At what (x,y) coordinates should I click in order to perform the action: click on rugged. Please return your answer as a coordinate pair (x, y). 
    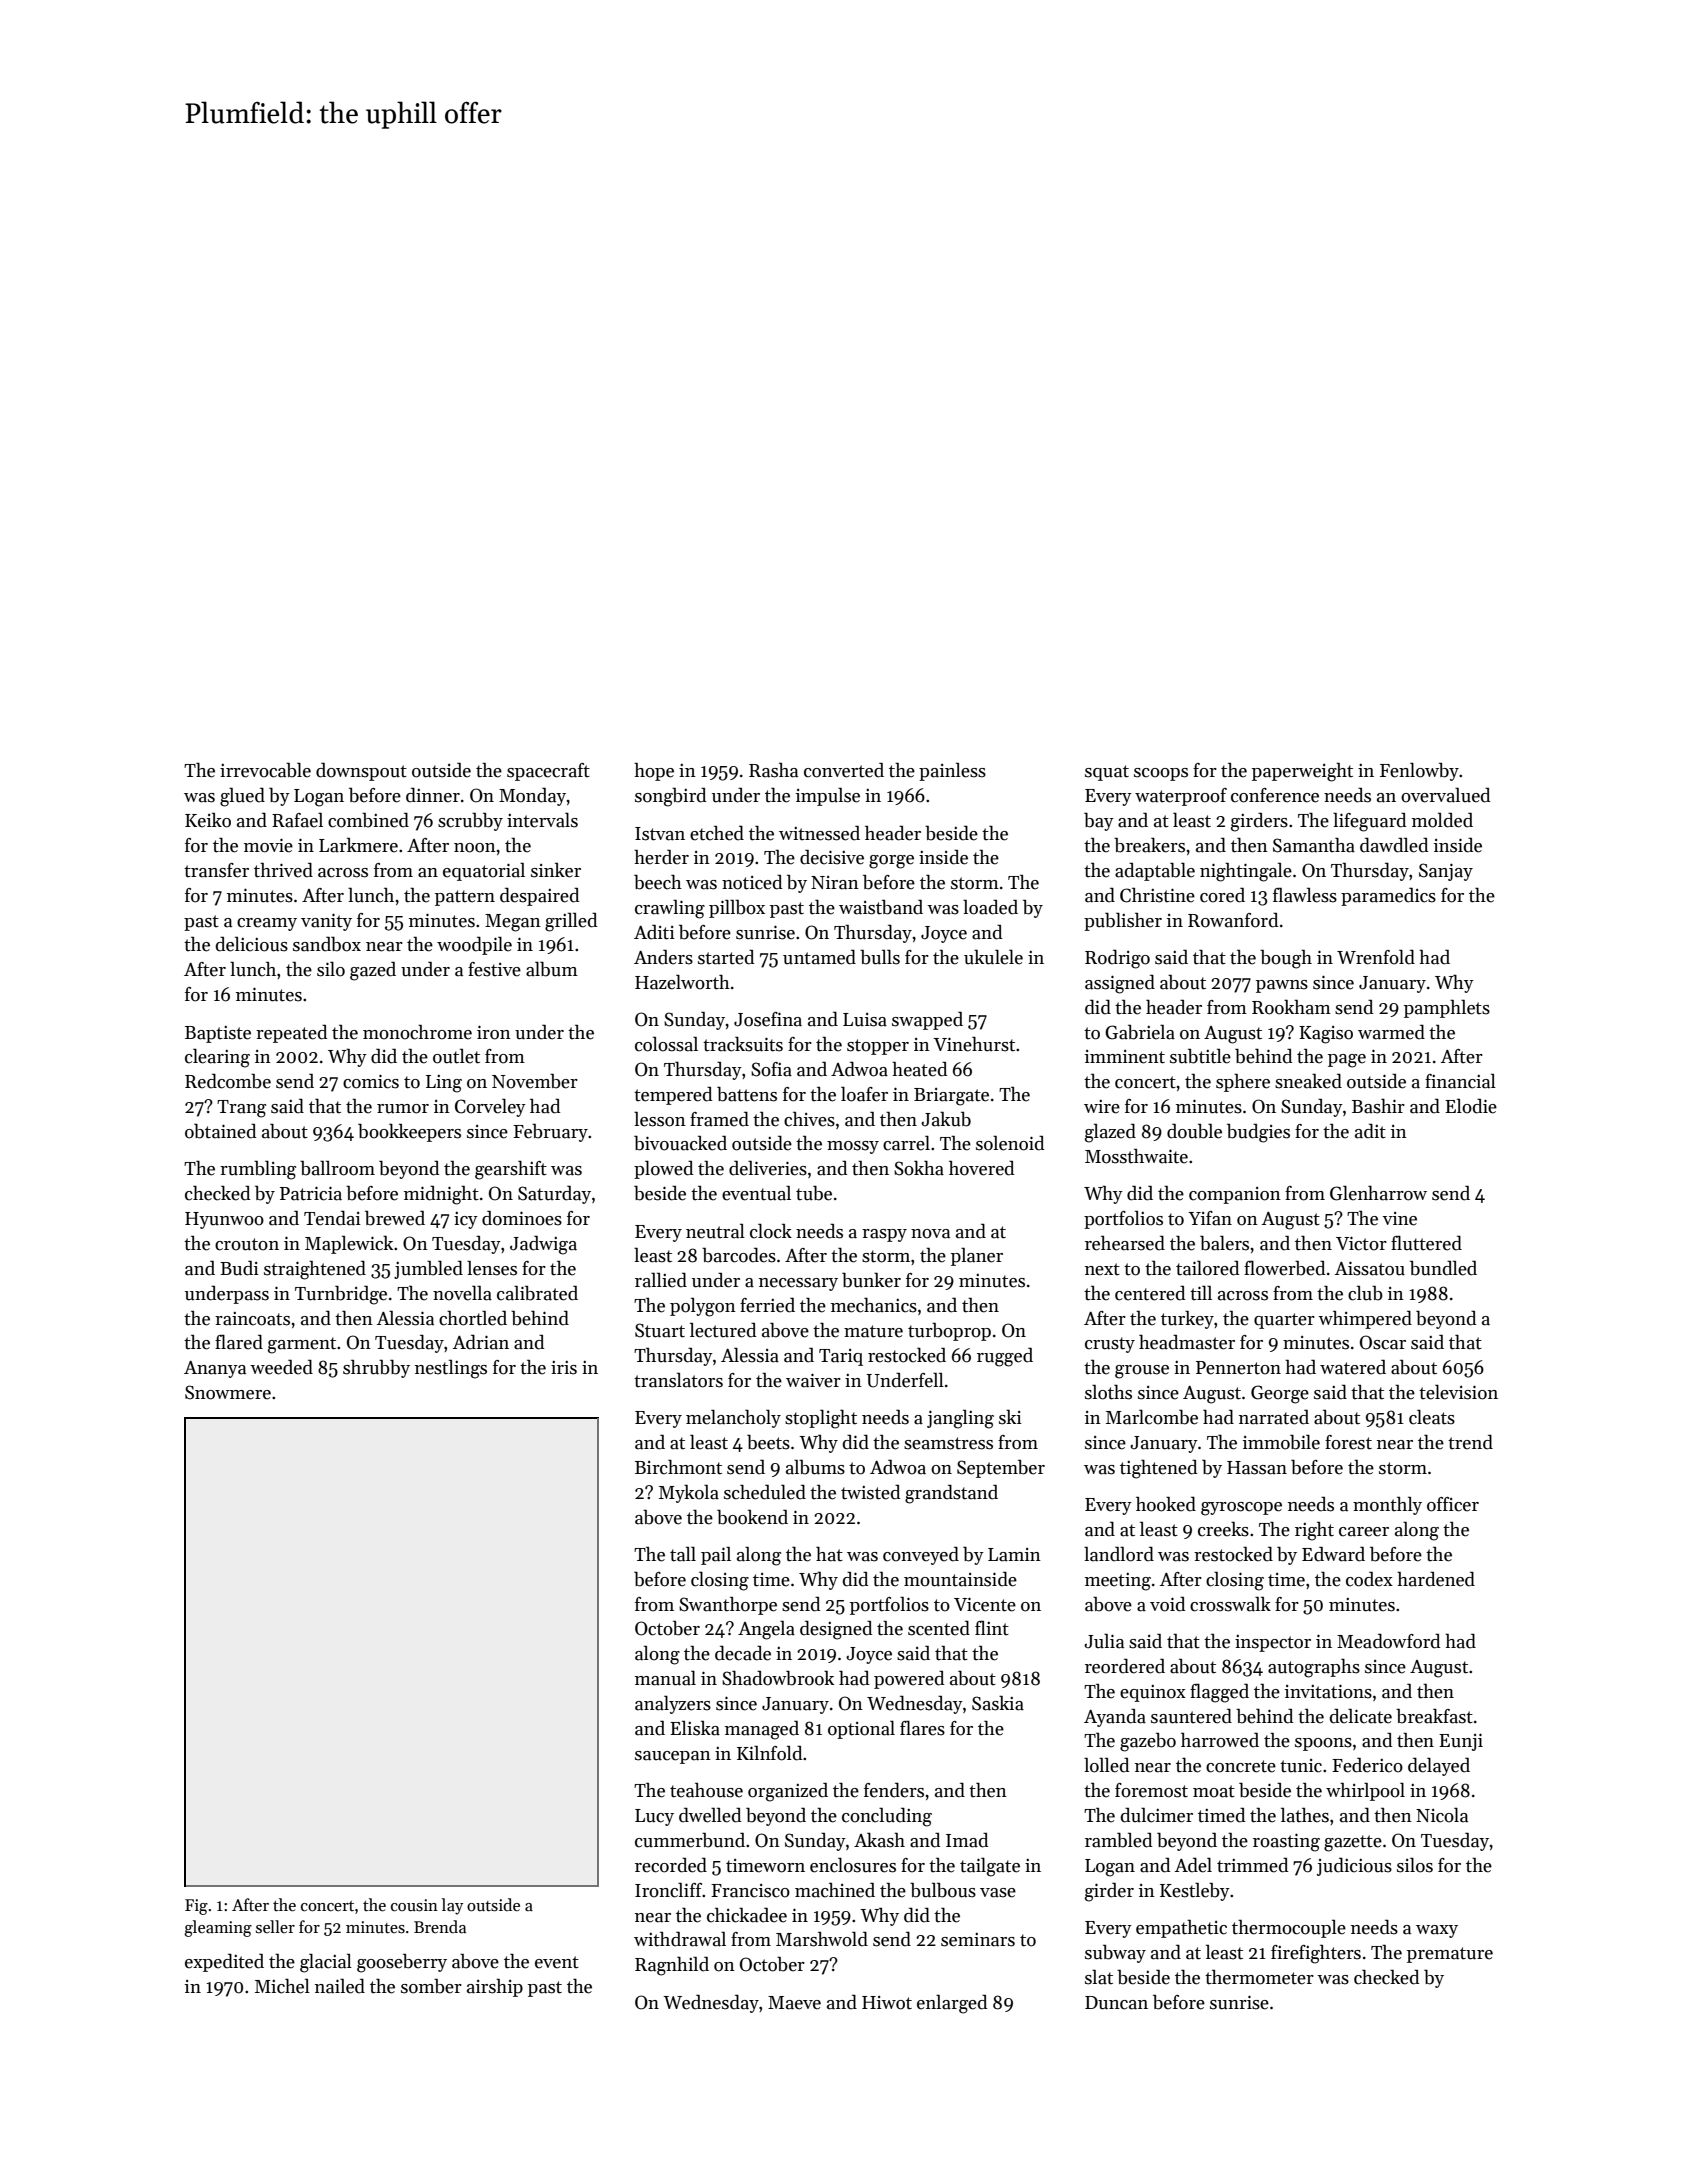
    Looking at the image, I should click on (1005, 1357).
